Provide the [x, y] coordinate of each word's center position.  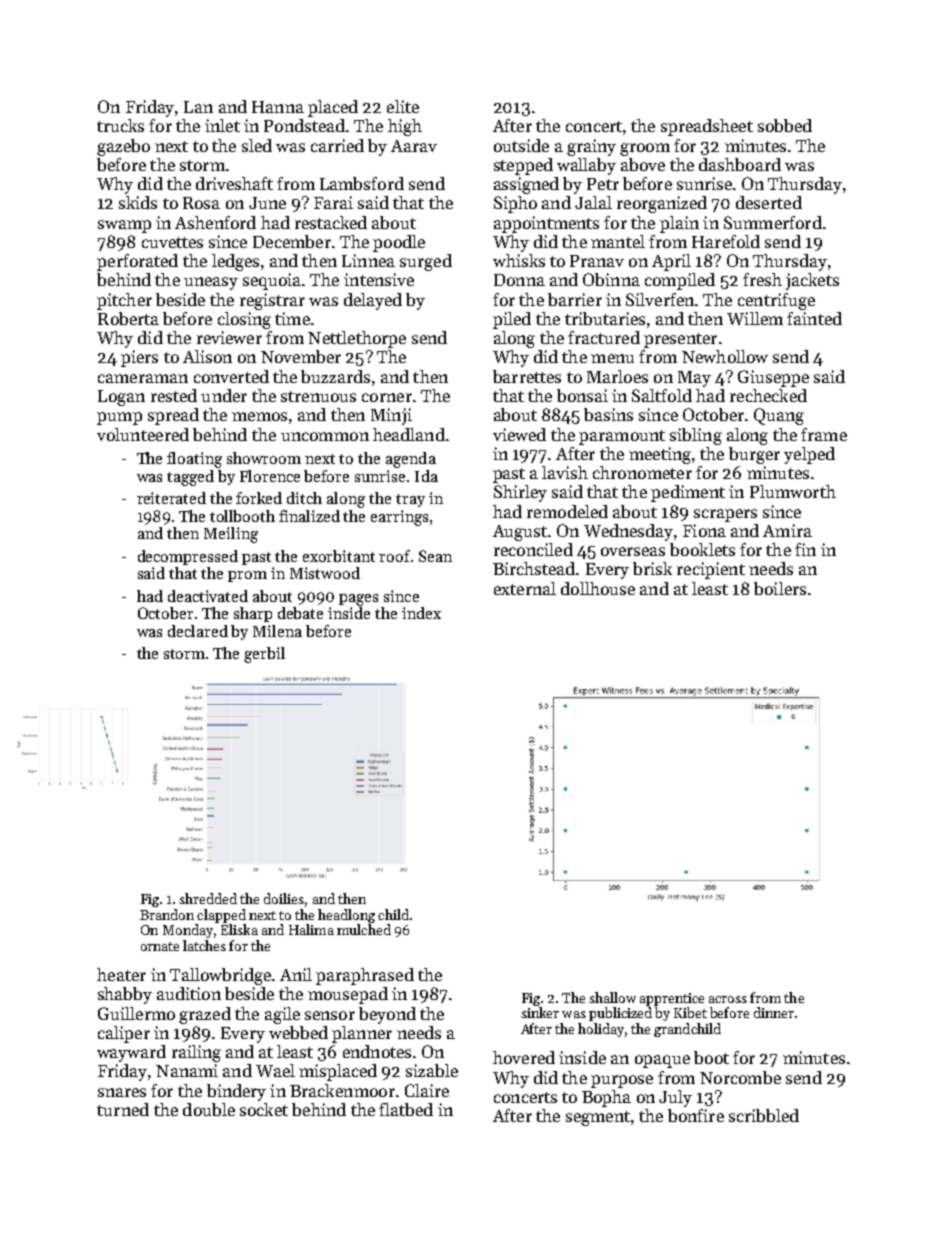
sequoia [272, 281]
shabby [125, 995]
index [421, 613]
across [728, 999]
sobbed [785, 125]
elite [403, 106]
